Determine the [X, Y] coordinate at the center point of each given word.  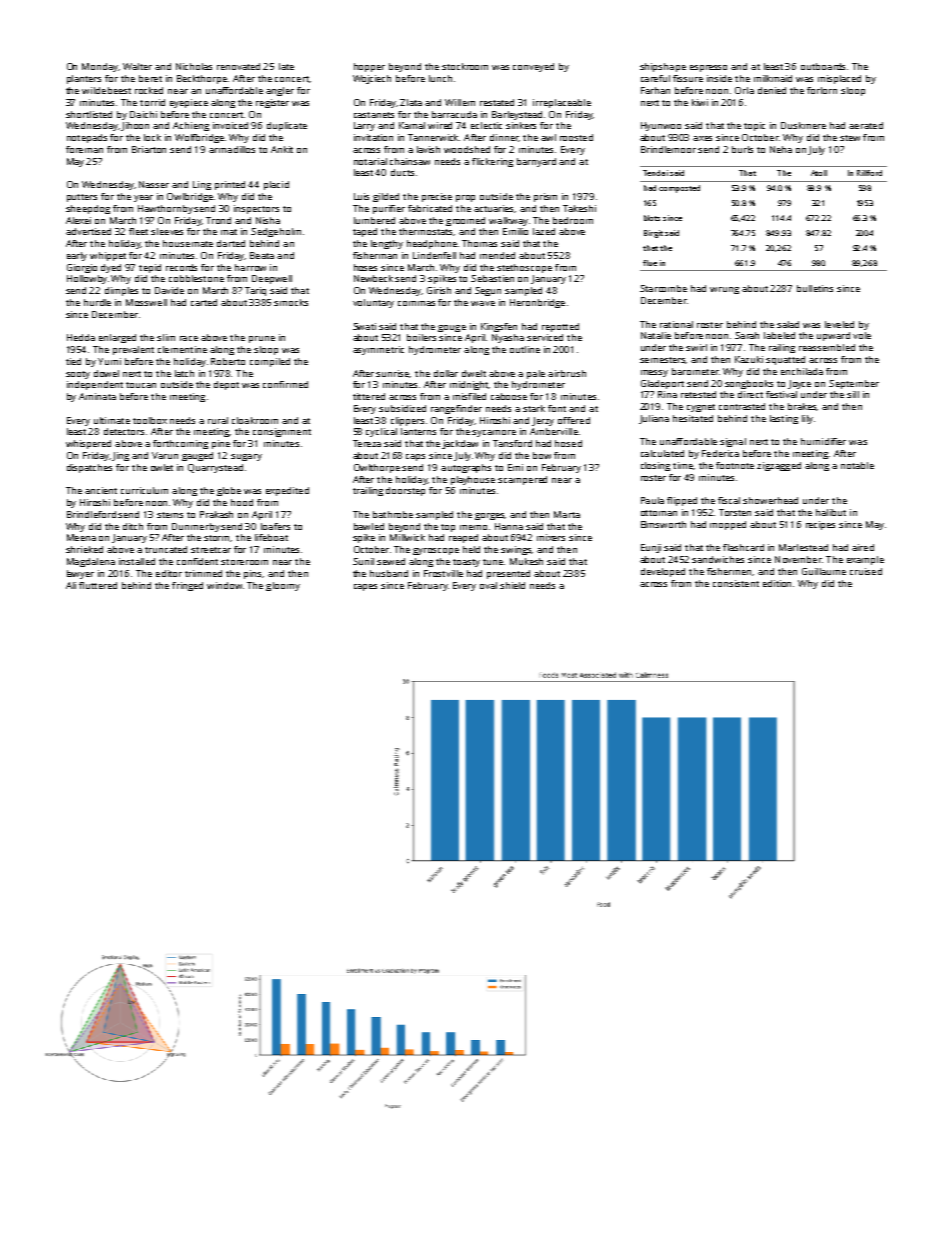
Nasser [154, 184]
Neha [781, 149]
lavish [428, 149]
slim [166, 337]
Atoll [819, 173]
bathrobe [393, 514]
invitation [373, 137]
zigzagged [779, 466]
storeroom [244, 562]
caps [415, 457]
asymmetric [378, 350]
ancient [101, 490]
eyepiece [189, 103]
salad [788, 324]
